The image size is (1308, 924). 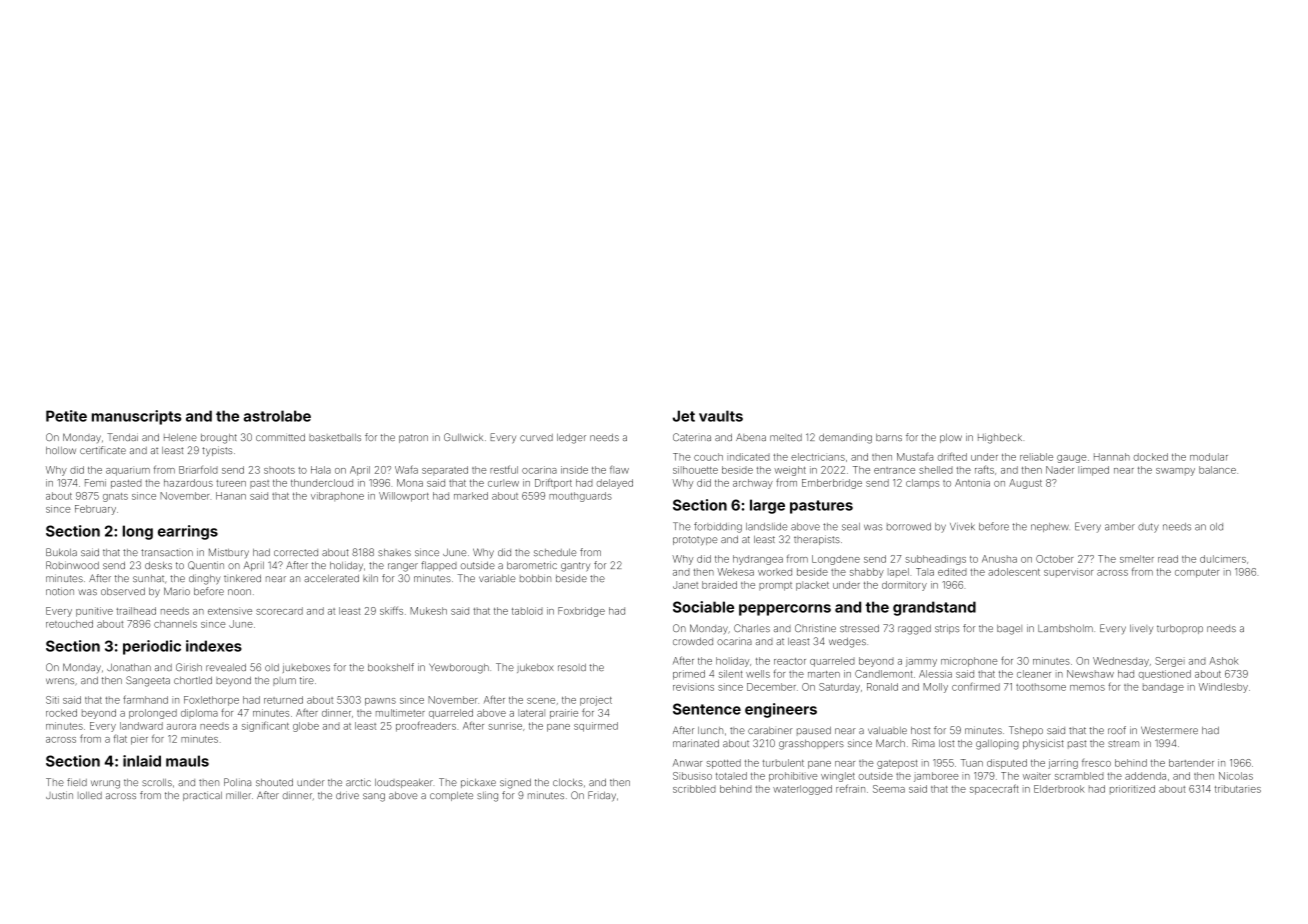 I want to click on project, so click(x=596, y=701).
